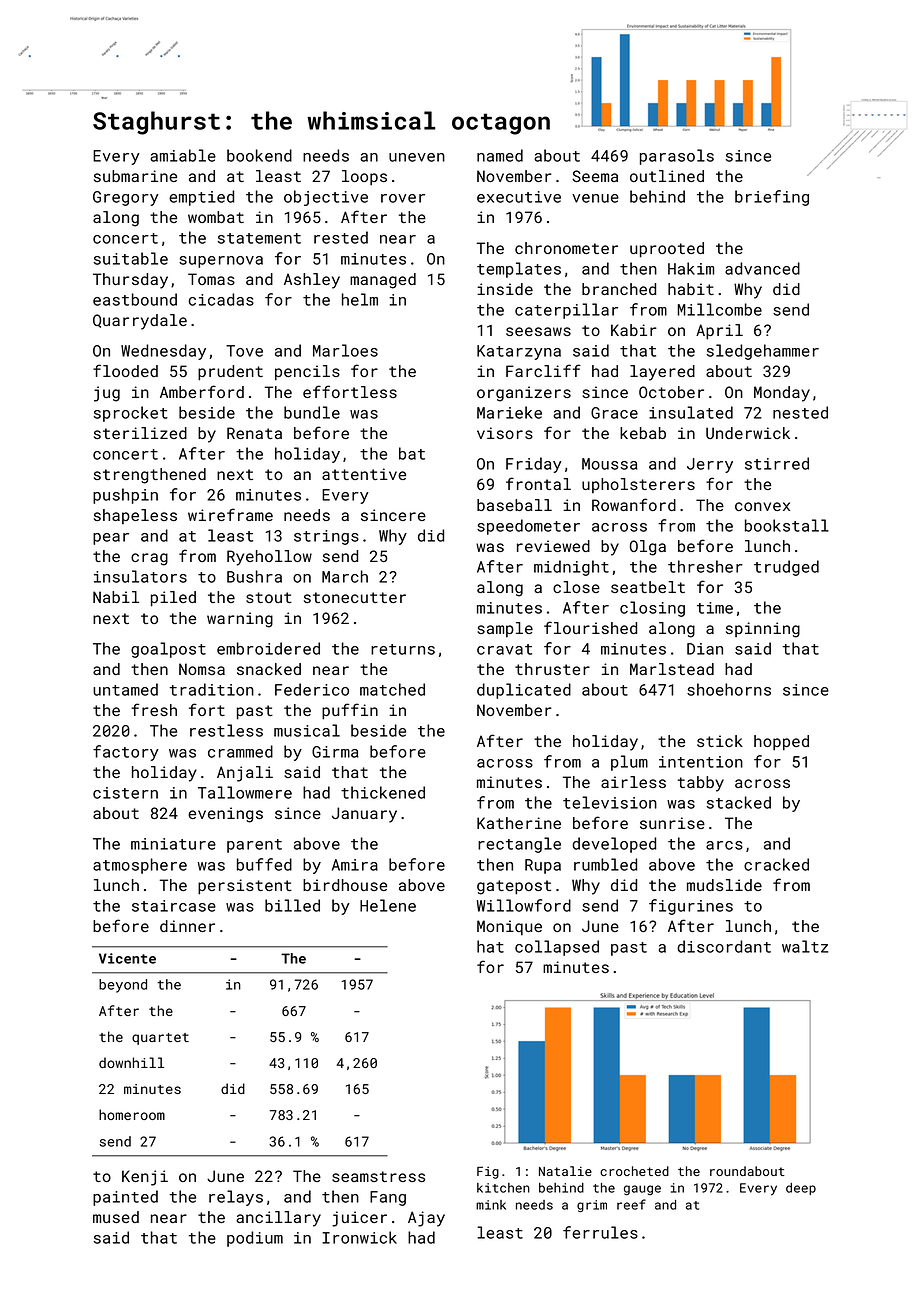  Describe the element at coordinates (514, 505) in the screenshot. I see `baseball` at that location.
